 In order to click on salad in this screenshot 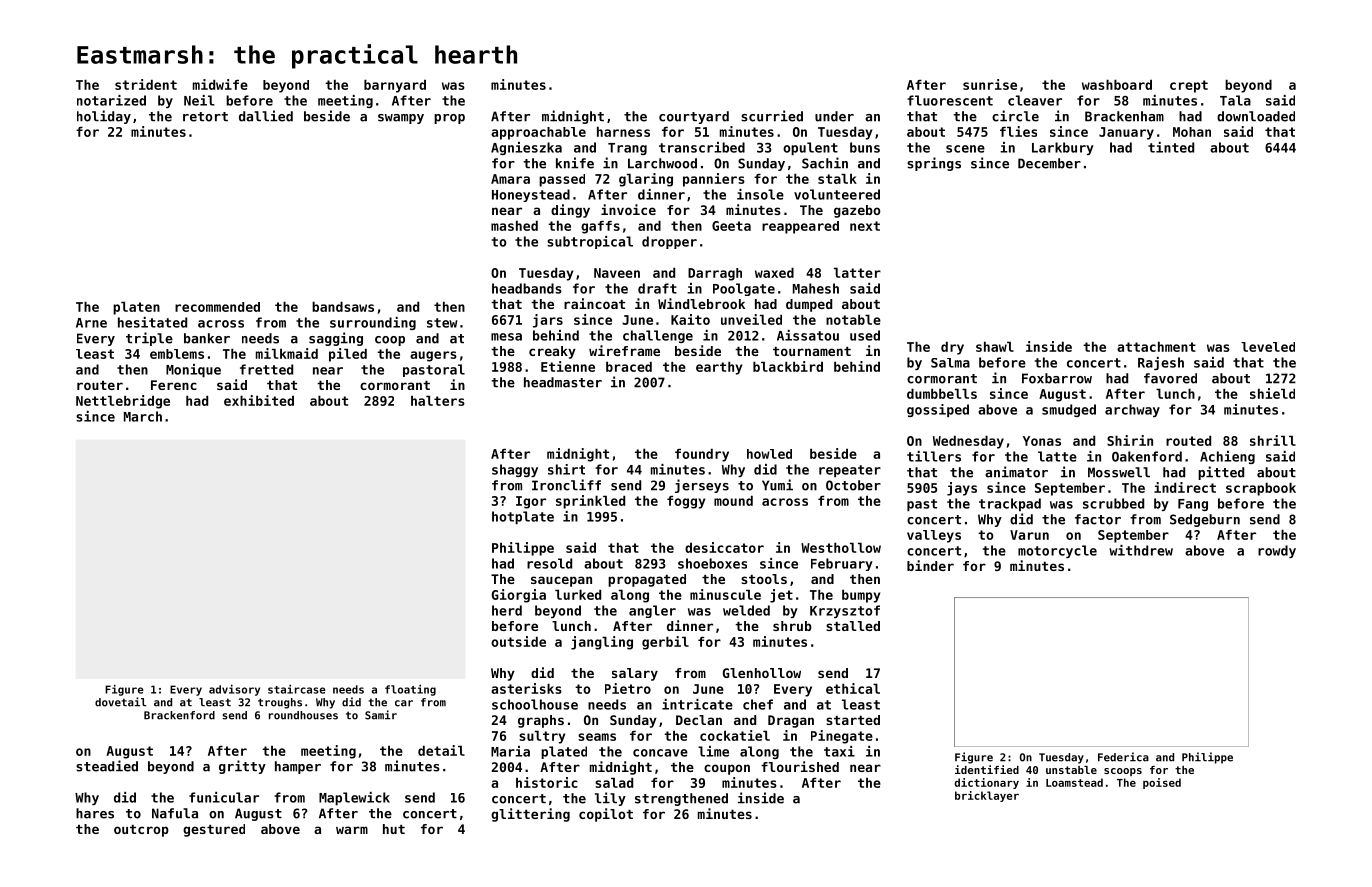, I will do `click(614, 782)`.
